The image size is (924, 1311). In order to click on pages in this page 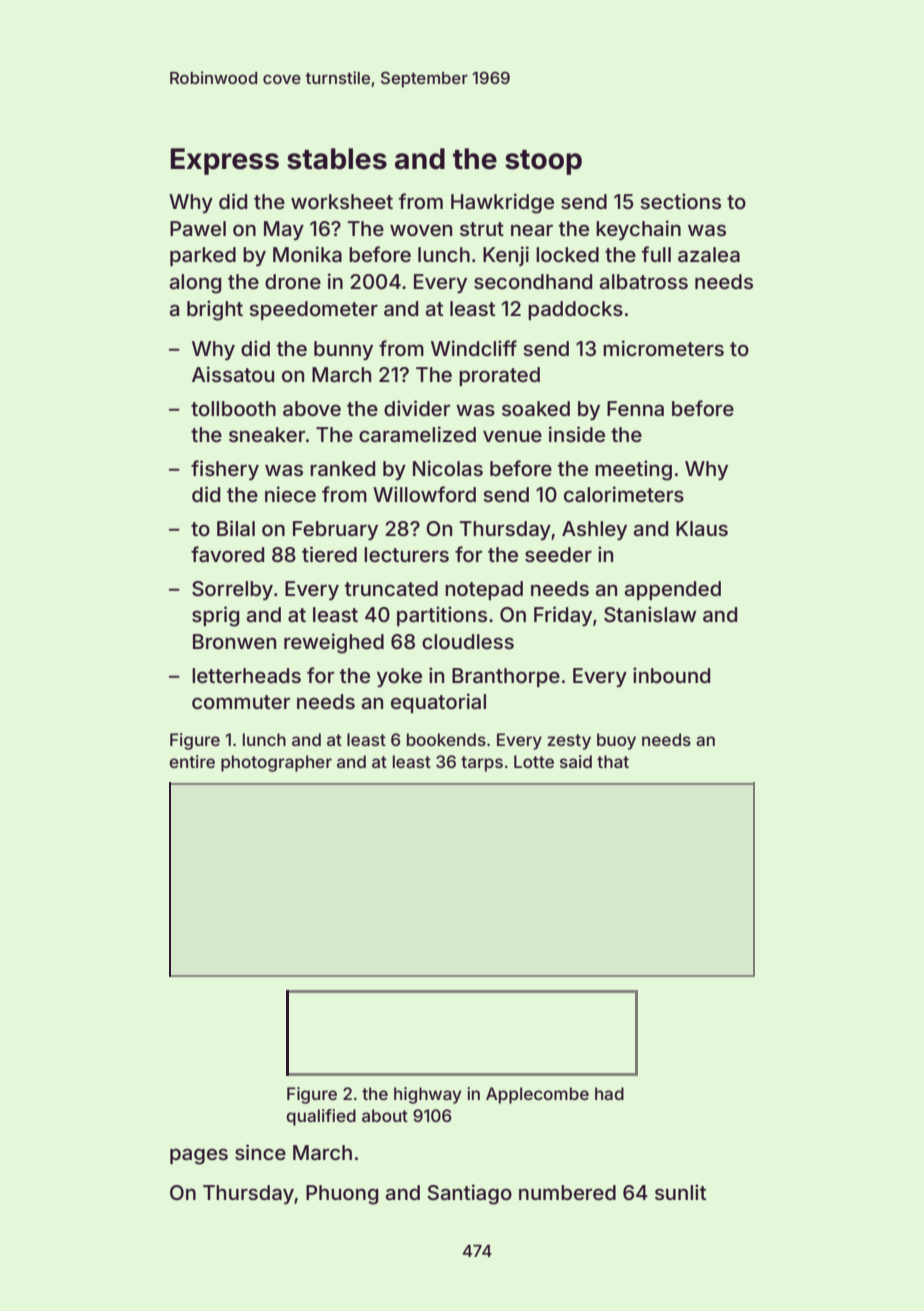, I will do `click(199, 1156)`.
